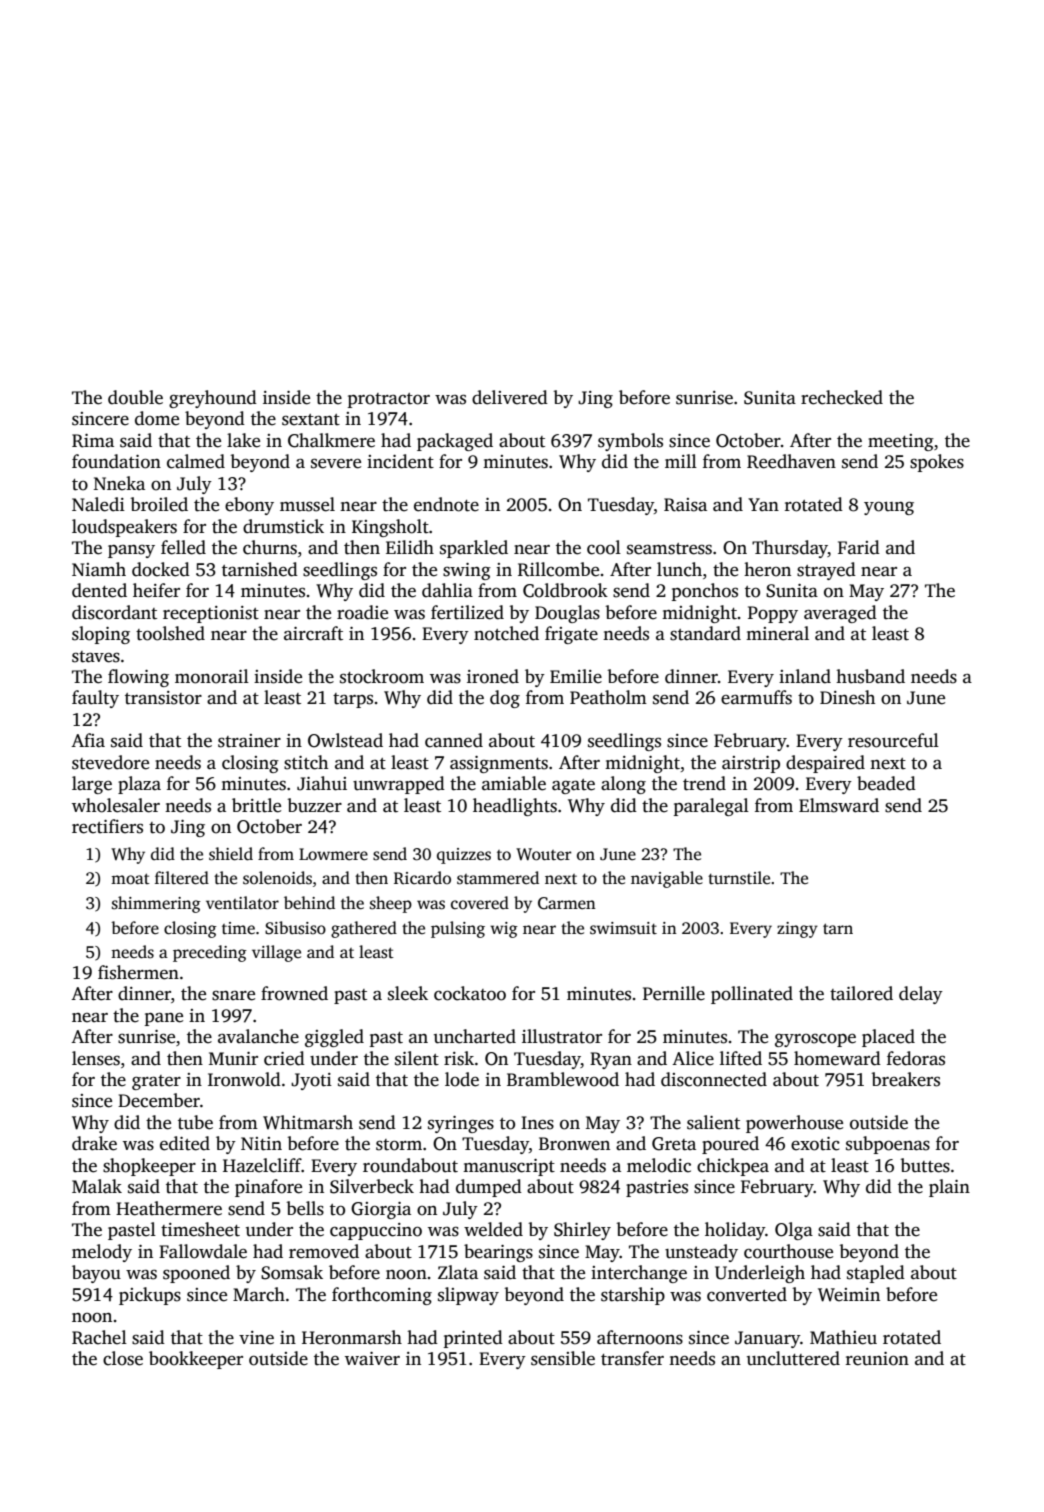 The height and width of the screenshot is (1512, 1044). Describe the element at coordinates (794, 1231) in the screenshot. I see `Olga` at that location.
